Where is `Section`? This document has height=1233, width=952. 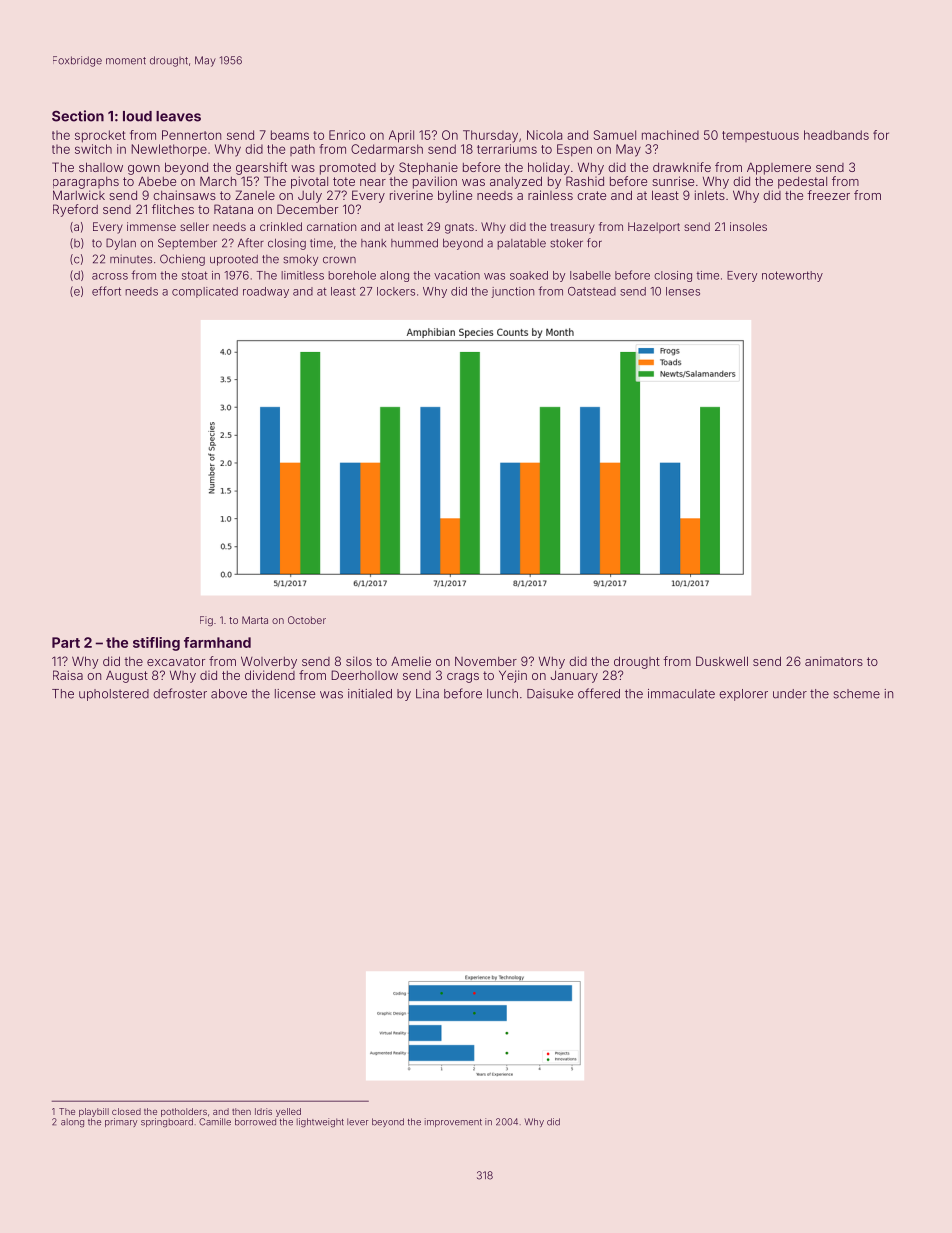
Section is located at coordinates (78, 116).
